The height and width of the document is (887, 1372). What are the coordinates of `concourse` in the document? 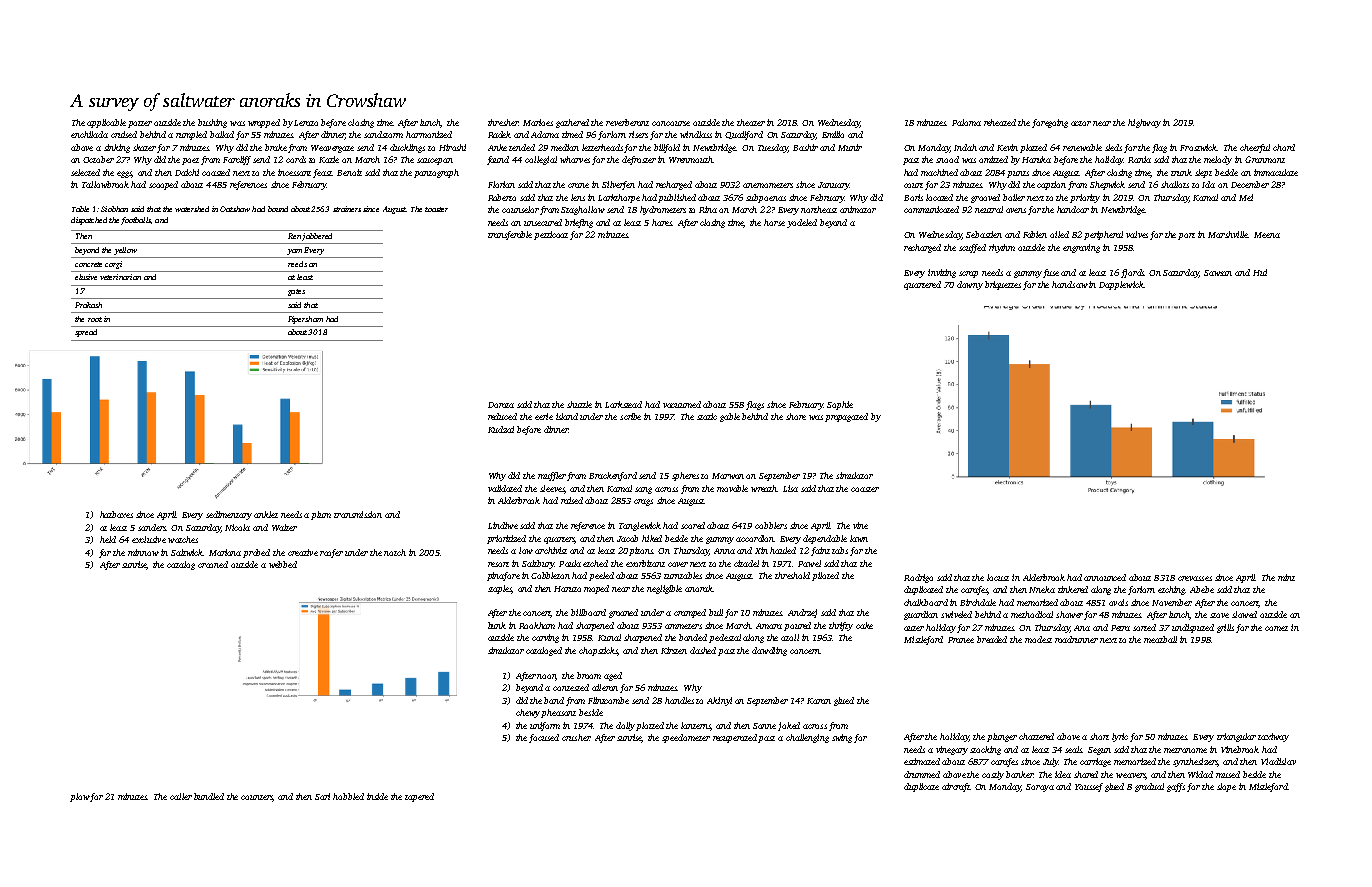 It's located at (671, 123).
